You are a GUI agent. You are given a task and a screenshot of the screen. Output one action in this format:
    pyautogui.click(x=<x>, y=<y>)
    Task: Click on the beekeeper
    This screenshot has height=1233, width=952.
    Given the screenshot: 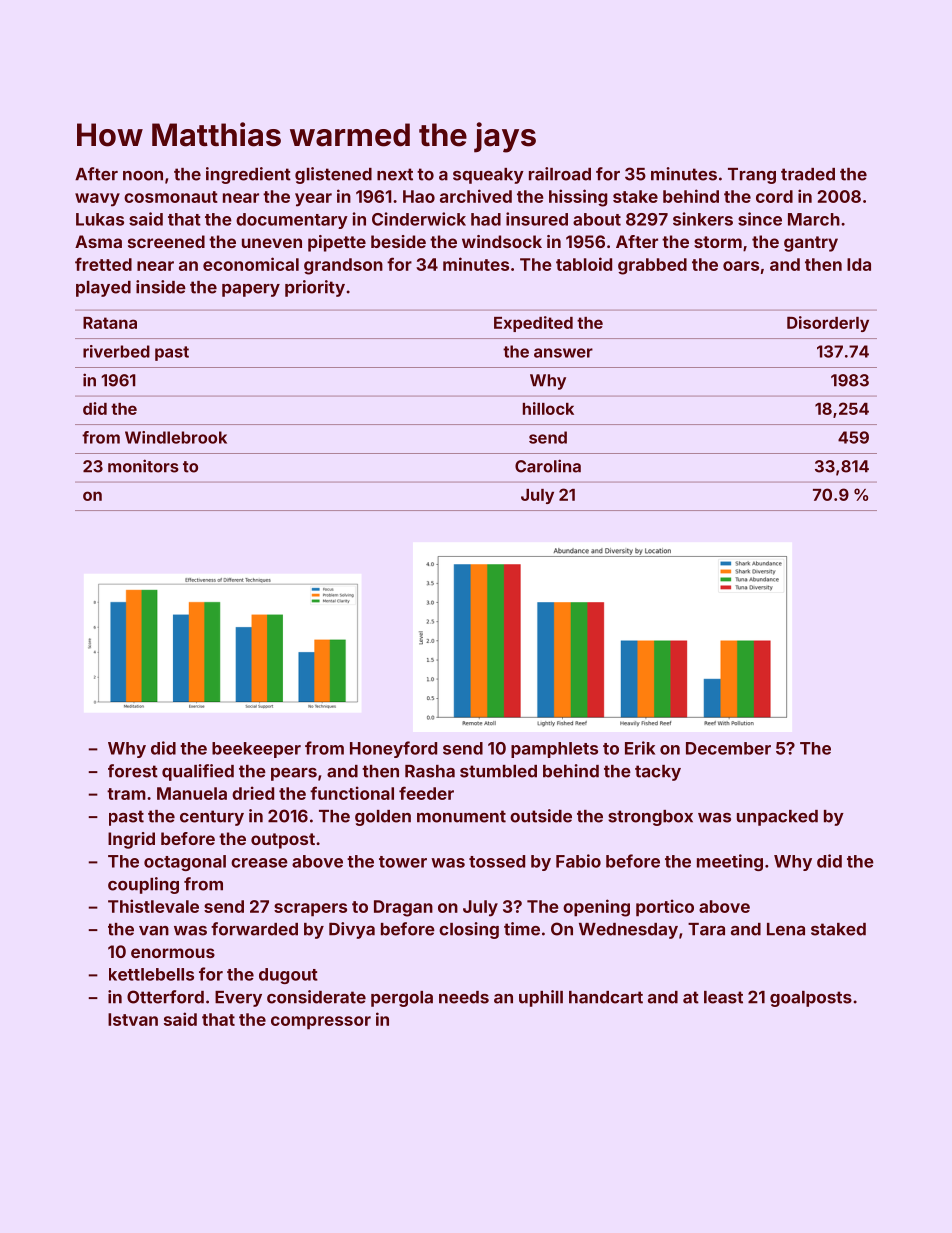 What is the action you would take?
    pyautogui.click(x=256, y=750)
